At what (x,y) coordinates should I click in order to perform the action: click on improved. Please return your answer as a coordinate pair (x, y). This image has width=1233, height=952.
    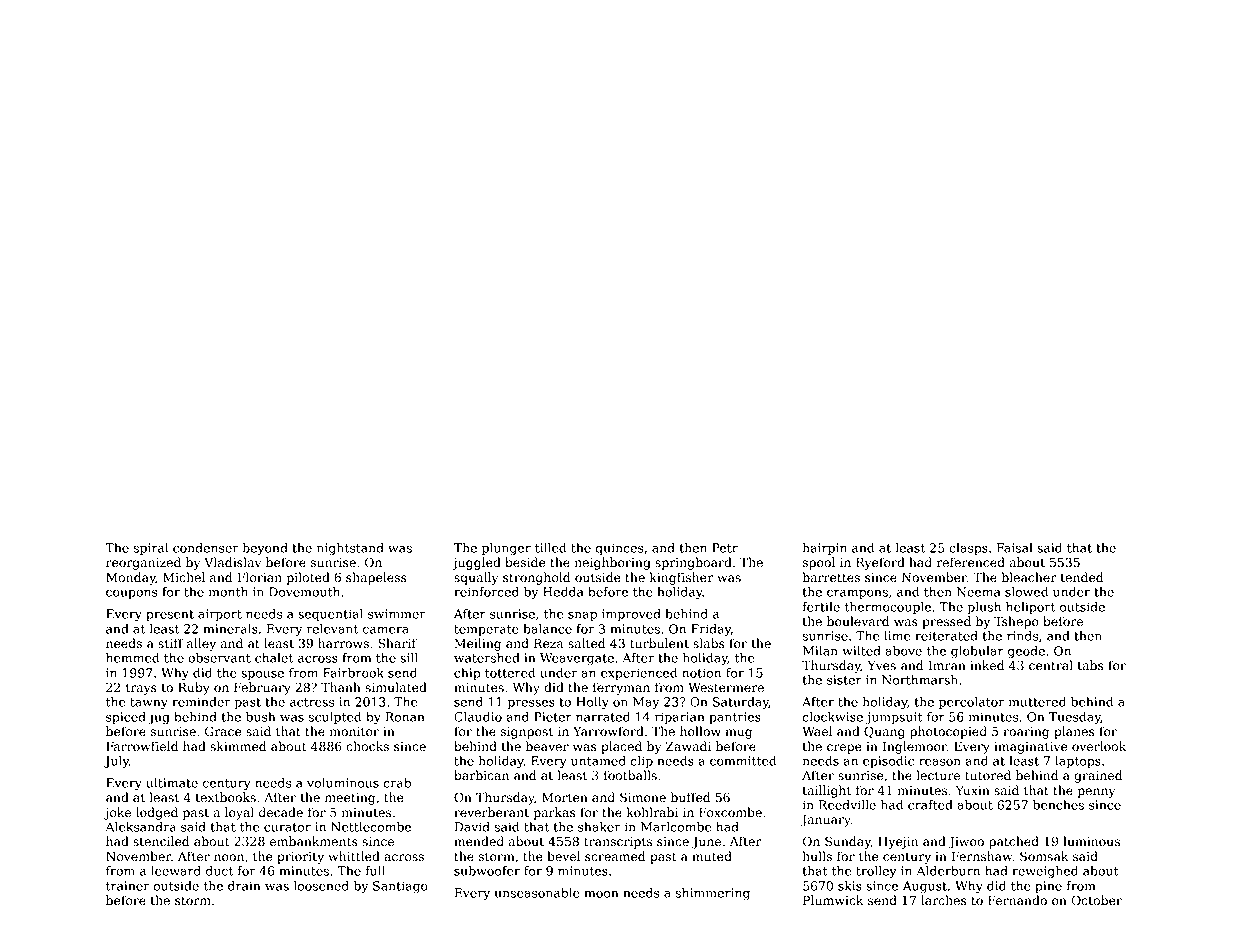
    Looking at the image, I should click on (631, 615).
